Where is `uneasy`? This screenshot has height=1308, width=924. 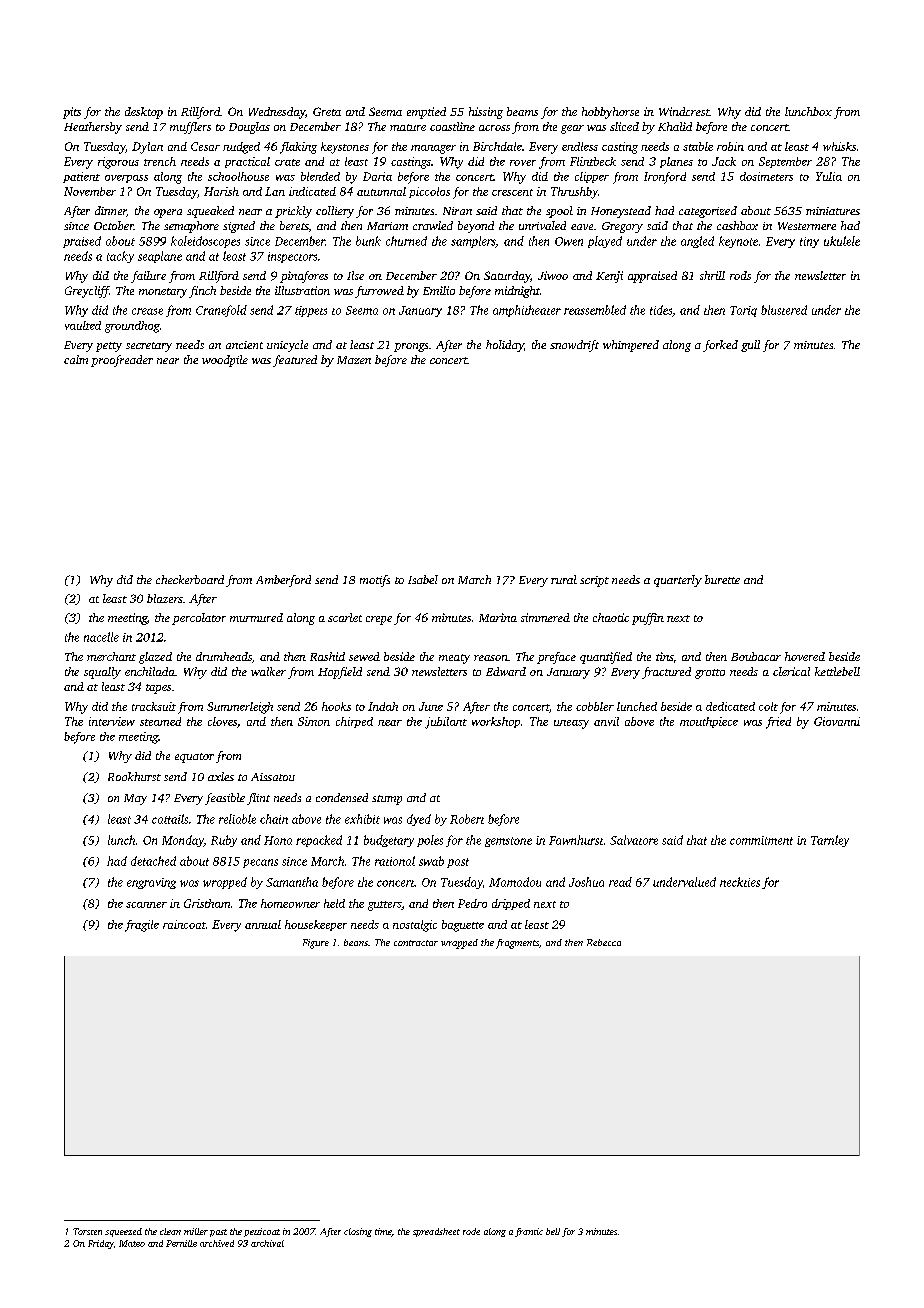
uneasy is located at coordinates (571, 724).
